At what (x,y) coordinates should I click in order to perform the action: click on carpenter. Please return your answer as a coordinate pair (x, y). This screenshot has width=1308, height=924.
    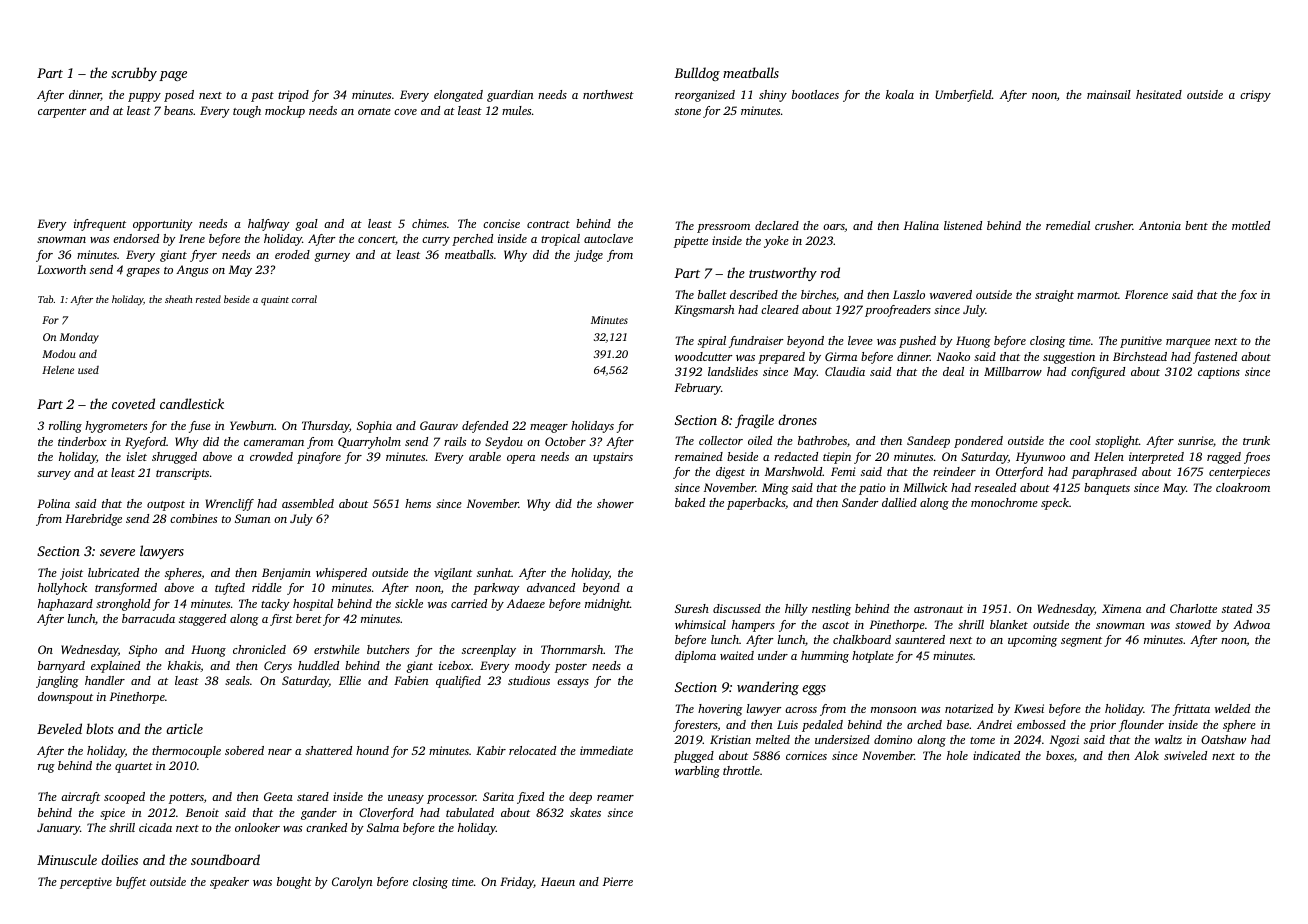
    Looking at the image, I should click on (62, 113).
